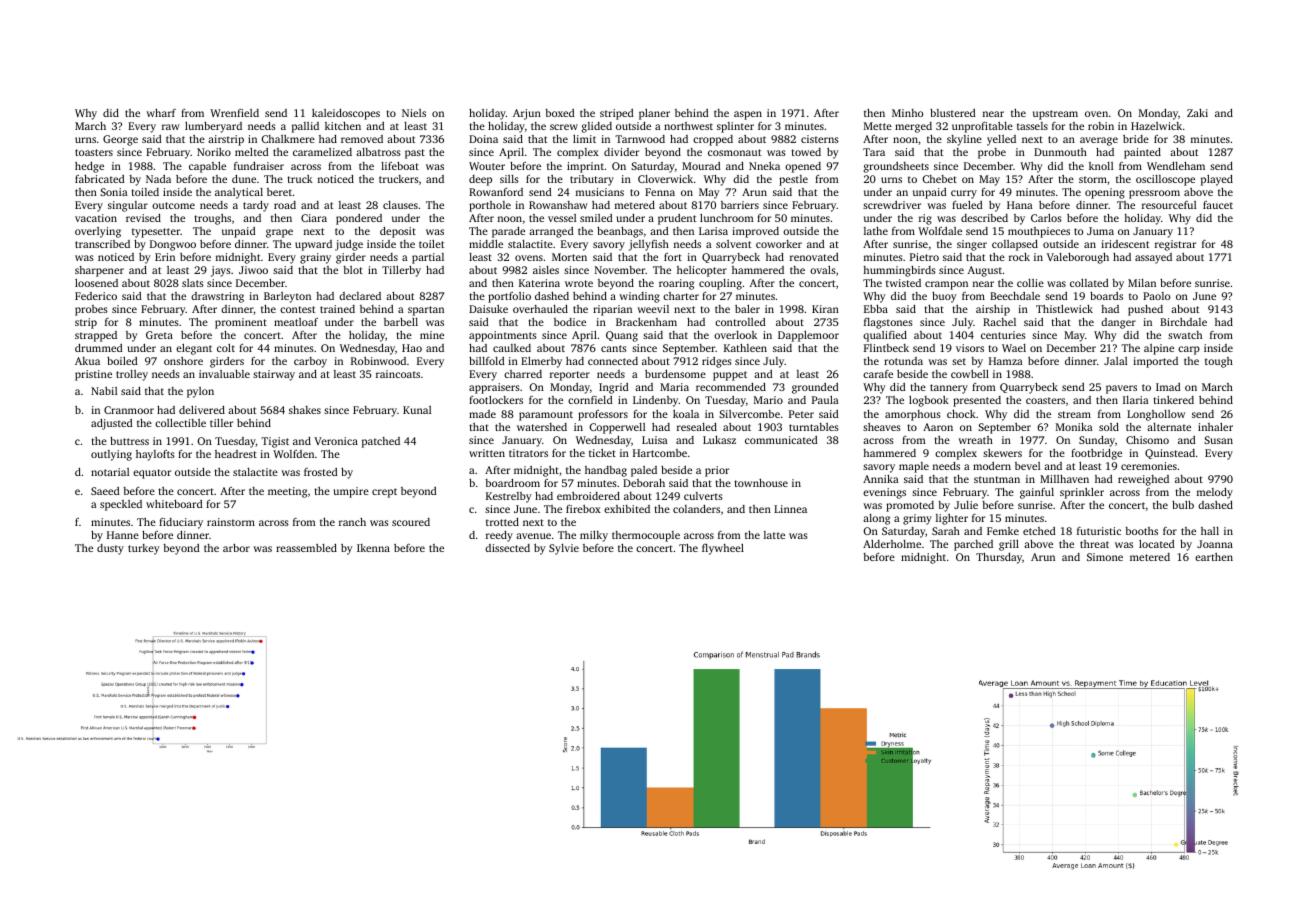  What do you see at coordinates (287, 297) in the screenshot?
I see `Barleyton` at bounding box center [287, 297].
